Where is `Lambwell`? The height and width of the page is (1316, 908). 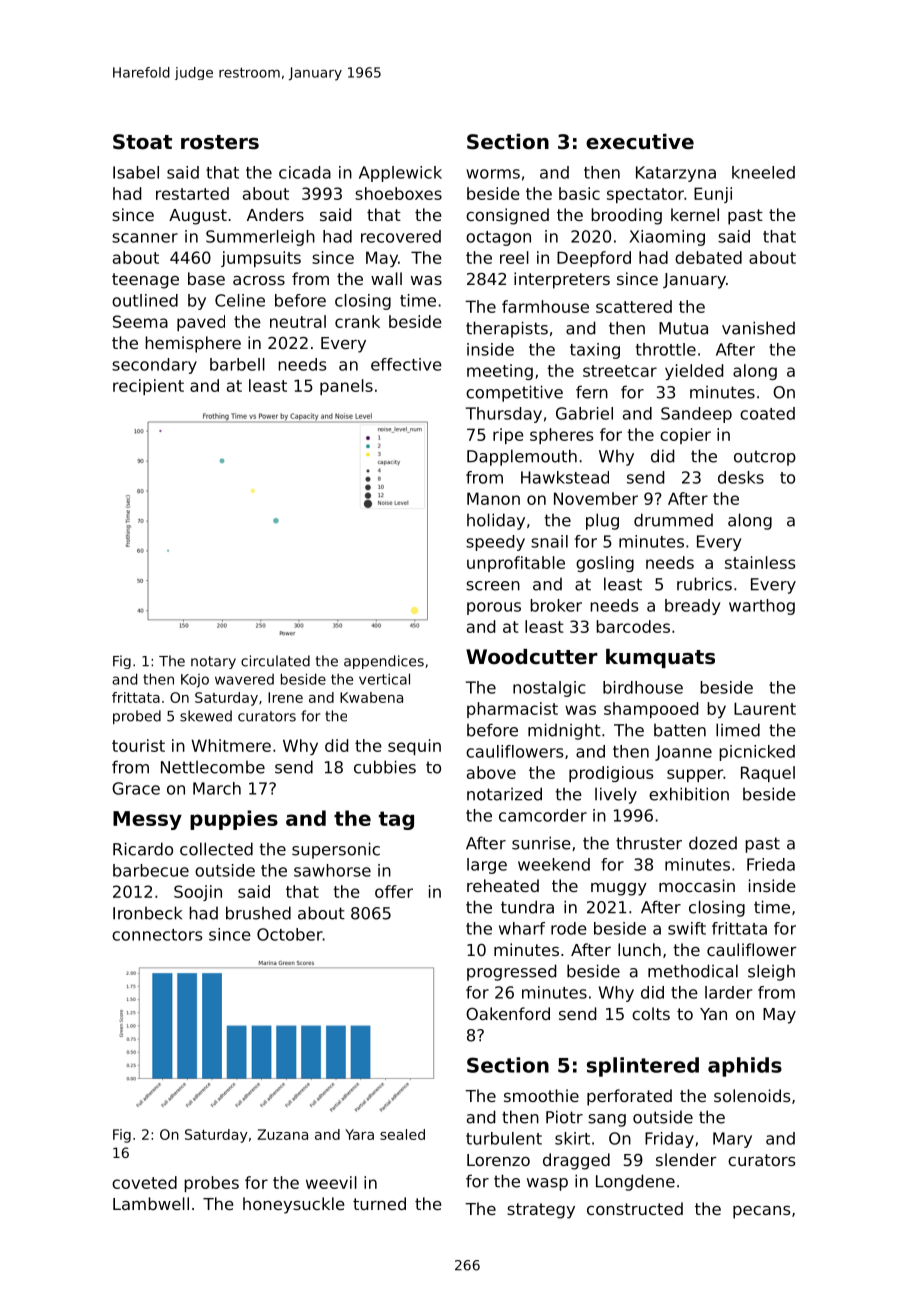 Lambwell is located at coordinates (151, 1203).
